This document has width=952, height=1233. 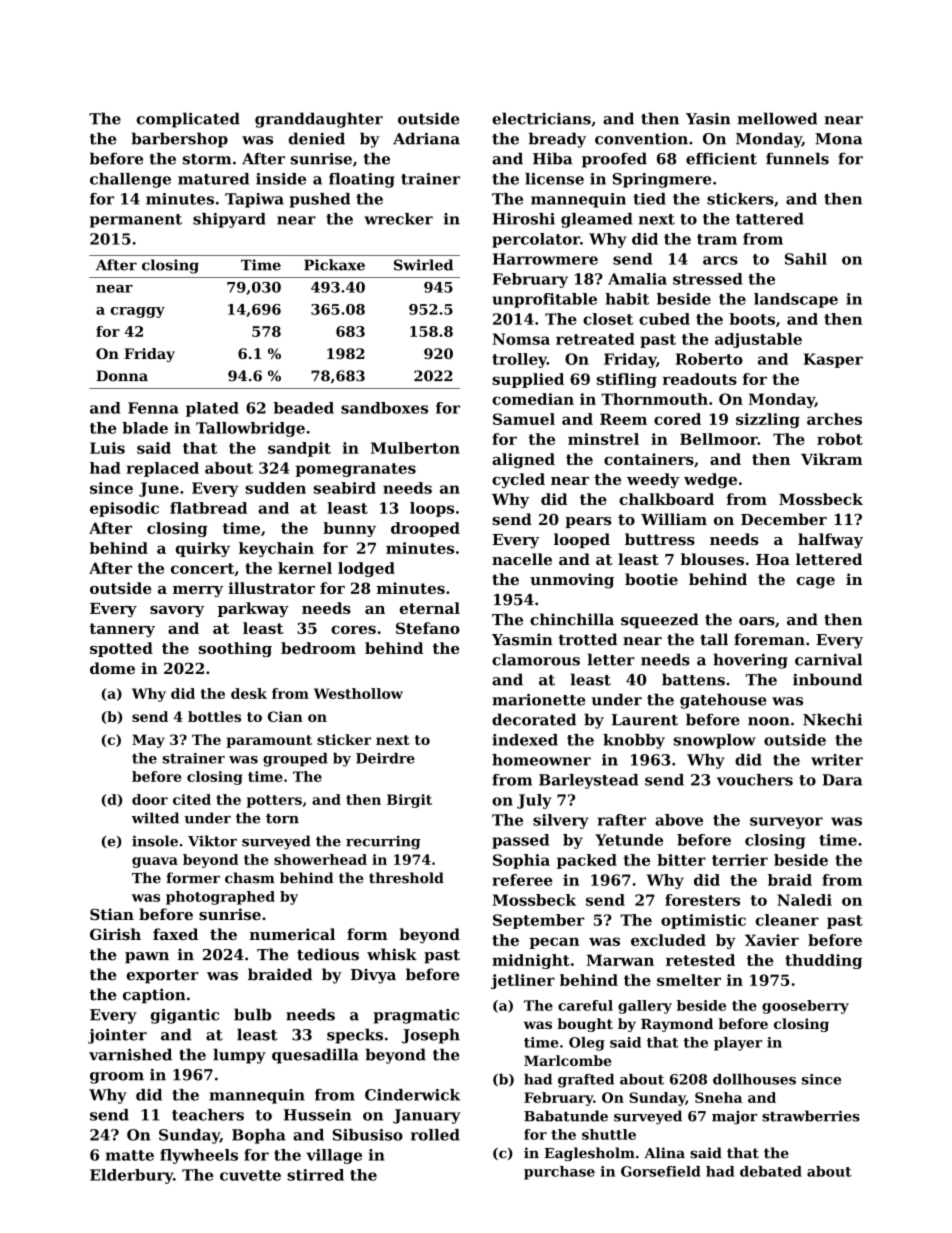 What do you see at coordinates (426, 138) in the document?
I see `Adriana` at bounding box center [426, 138].
